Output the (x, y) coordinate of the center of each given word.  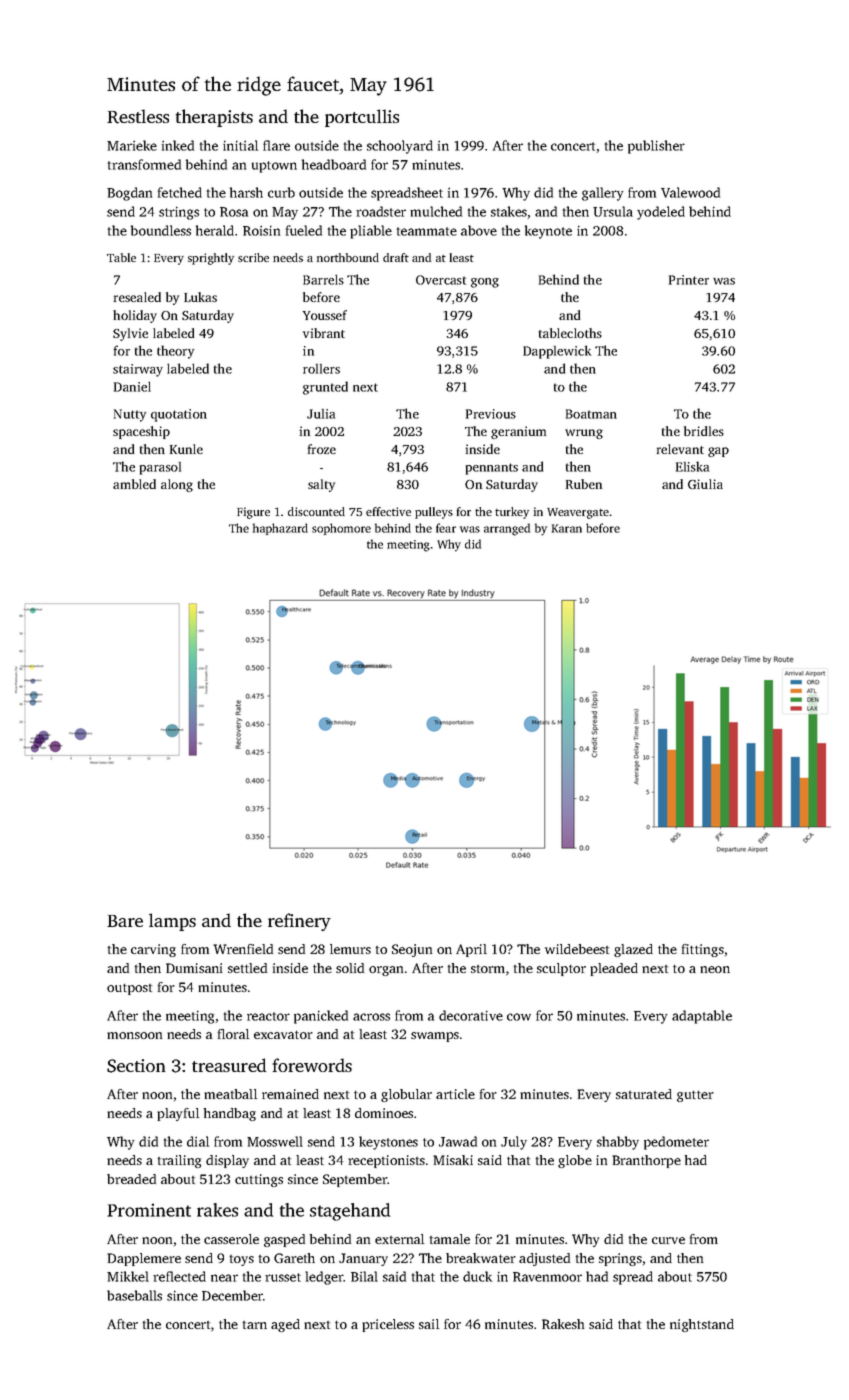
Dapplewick (557, 352)
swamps (435, 1037)
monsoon (134, 1035)
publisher (656, 147)
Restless (138, 116)
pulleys (434, 513)
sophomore (341, 529)
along (177, 485)
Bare (125, 921)
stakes (509, 211)
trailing (179, 1161)
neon (715, 969)
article (455, 1094)
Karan (567, 528)
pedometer (676, 1143)
